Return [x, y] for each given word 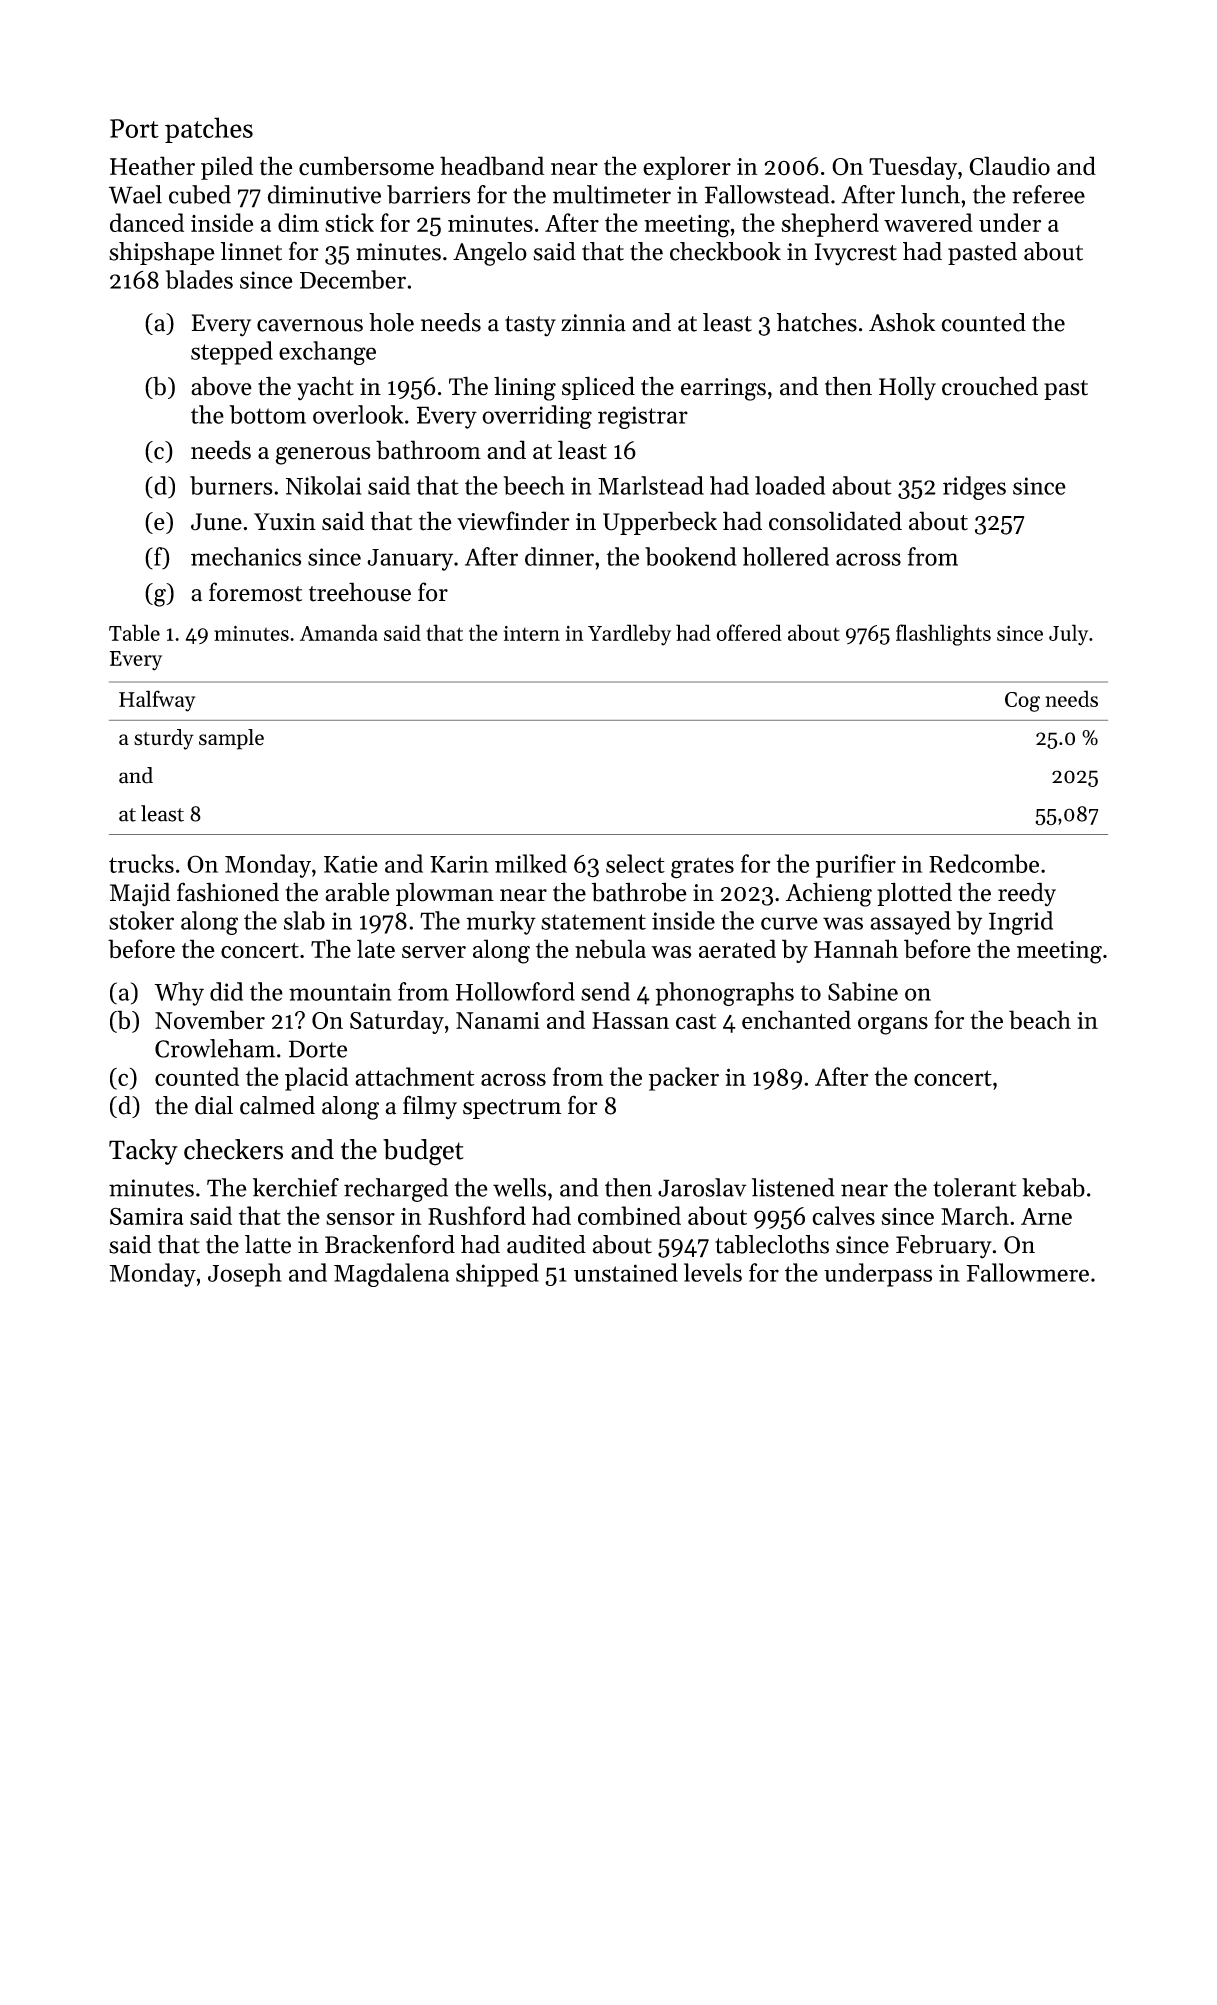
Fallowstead [767, 194]
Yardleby [629, 635]
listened [793, 1187]
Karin [459, 864]
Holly [907, 388]
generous [323, 456]
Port [134, 128]
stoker [141, 920]
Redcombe [984, 863]
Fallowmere [1027, 1272]
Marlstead [651, 485]
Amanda [339, 632]
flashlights [943, 635]
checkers [233, 1149]
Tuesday [913, 168]
